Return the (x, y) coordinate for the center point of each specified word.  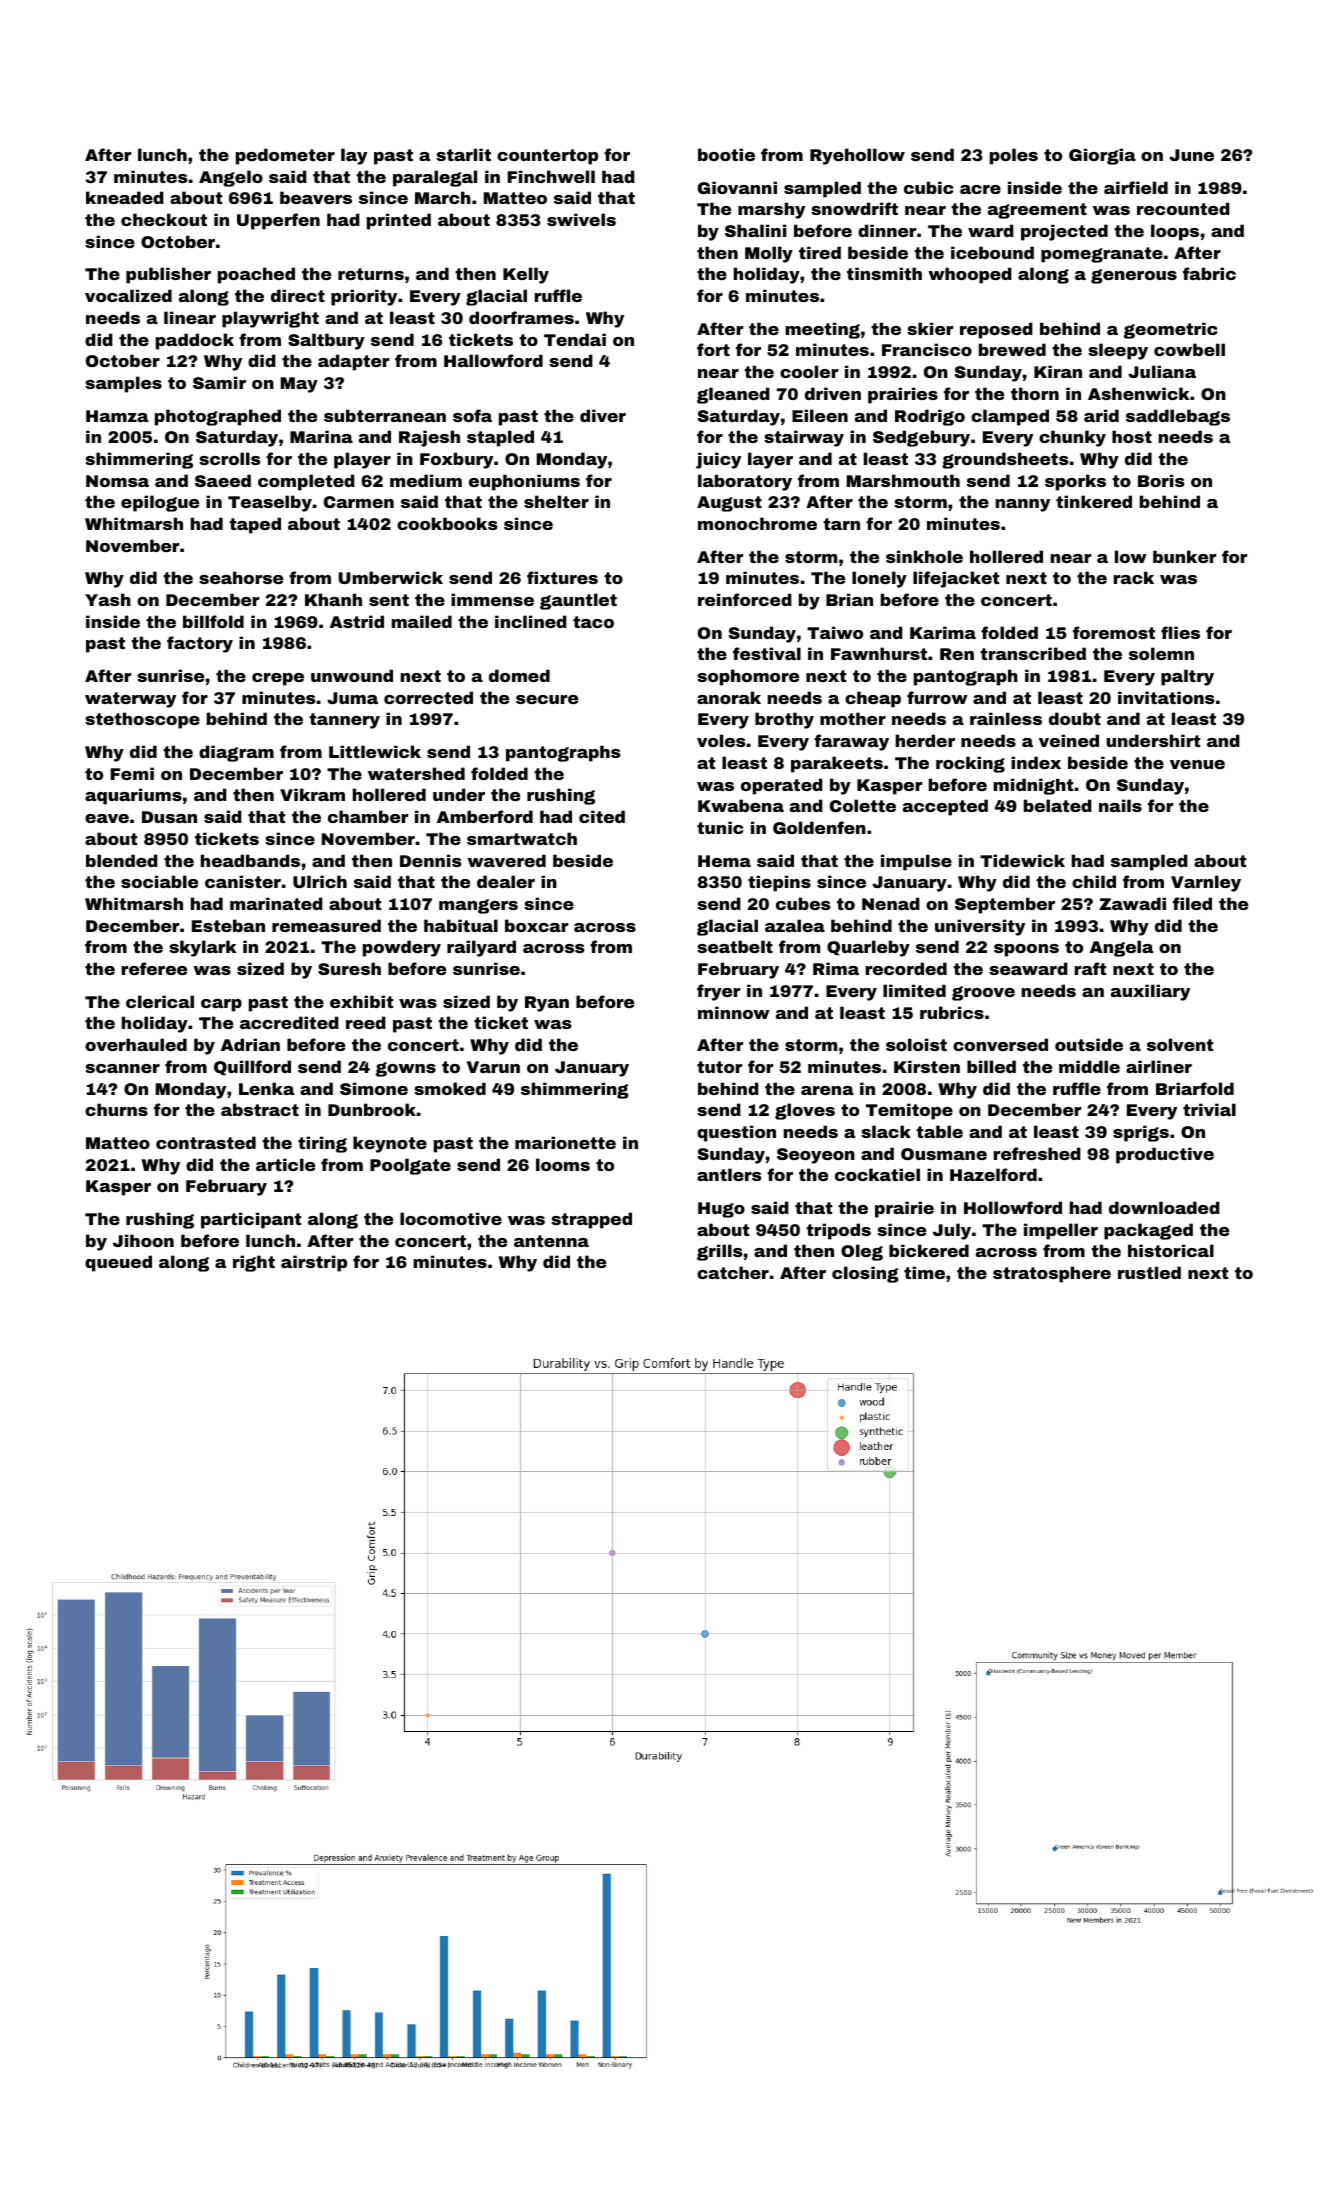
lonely (879, 579)
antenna (551, 1241)
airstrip (314, 1263)
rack (1134, 577)
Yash (108, 599)
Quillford (252, 1067)
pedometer (285, 156)
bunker (1184, 556)
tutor (719, 1067)
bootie (726, 154)
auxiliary (1150, 992)
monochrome (757, 523)
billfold (213, 621)
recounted (1183, 208)
